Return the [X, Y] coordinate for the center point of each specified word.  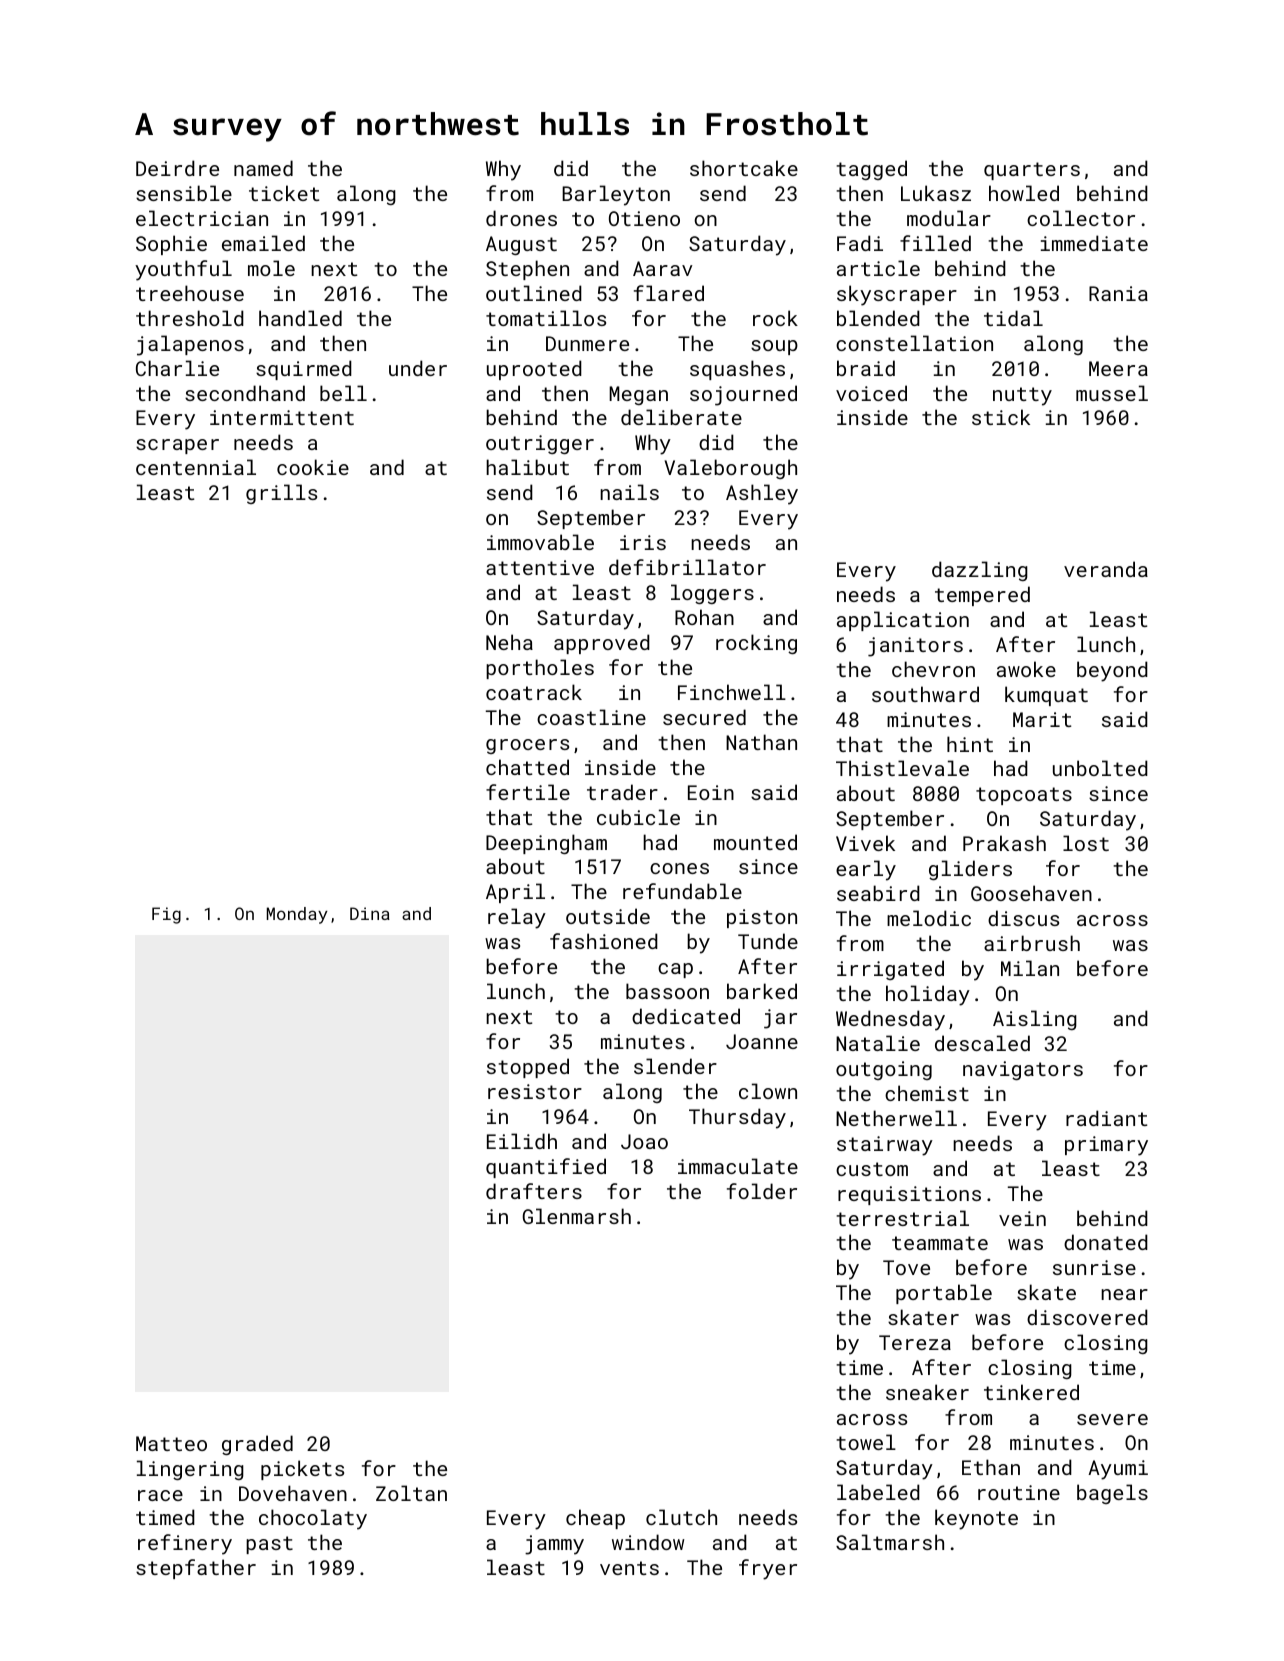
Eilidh [522, 1141]
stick [1001, 417]
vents [629, 1568]
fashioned [604, 941]
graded [257, 1445]
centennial [196, 467]
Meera [1118, 368]
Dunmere [587, 343]
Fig [166, 915]
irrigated [890, 970]
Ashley [762, 494]
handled [300, 318]
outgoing [884, 1070]
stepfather [196, 1569]
